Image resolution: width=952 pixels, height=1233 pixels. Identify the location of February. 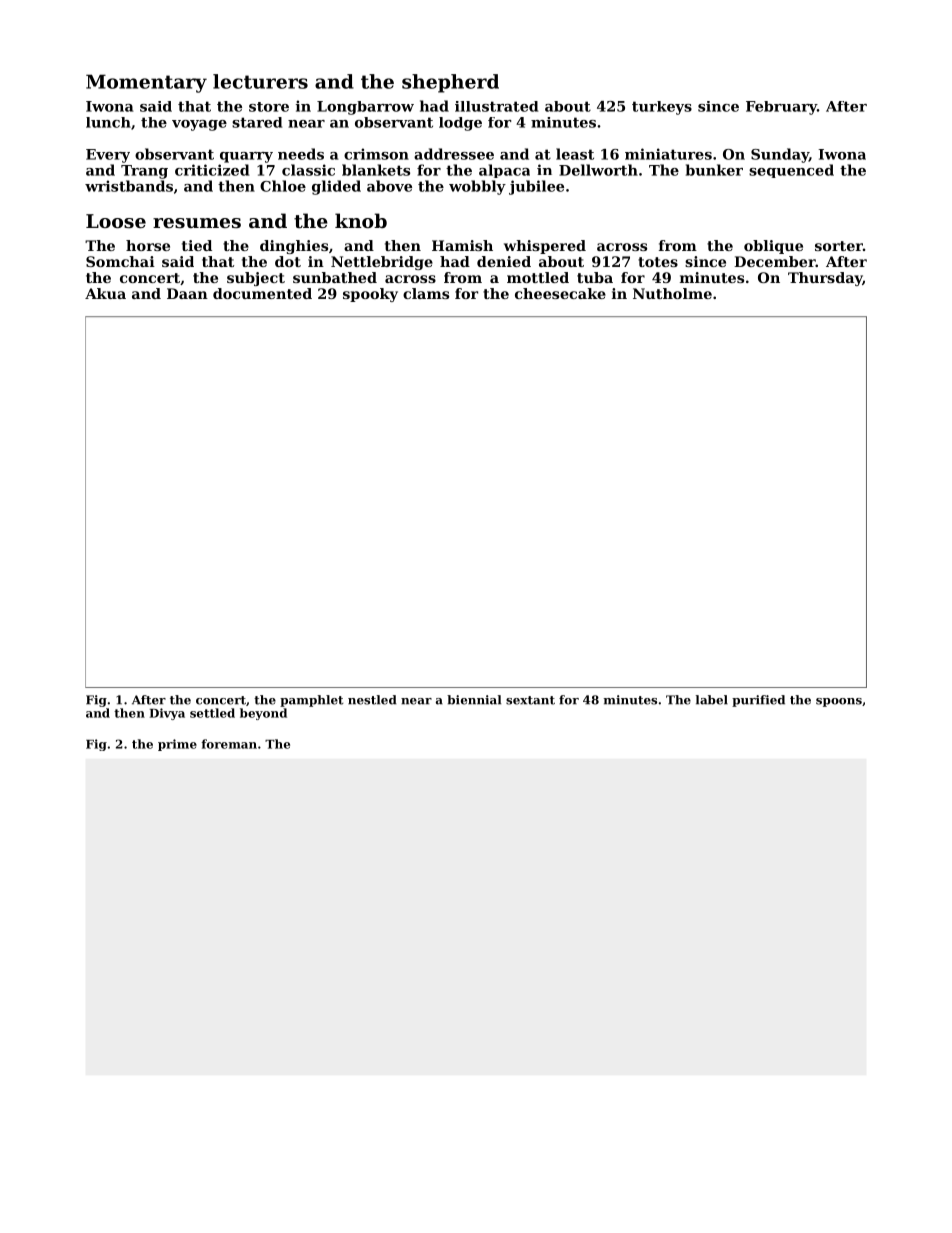
(781, 108).
